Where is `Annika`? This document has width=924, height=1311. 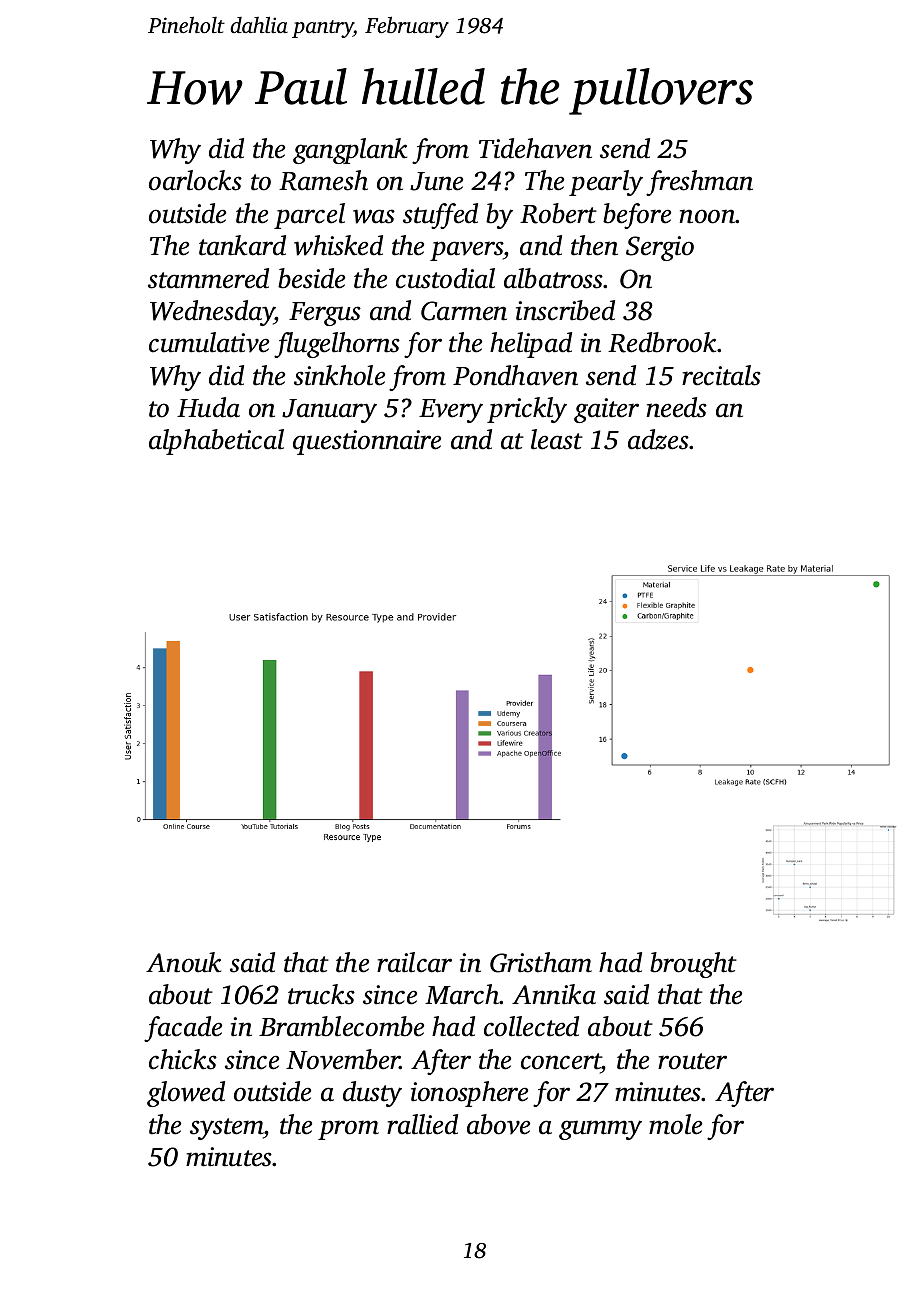 Annika is located at coordinates (554, 994).
